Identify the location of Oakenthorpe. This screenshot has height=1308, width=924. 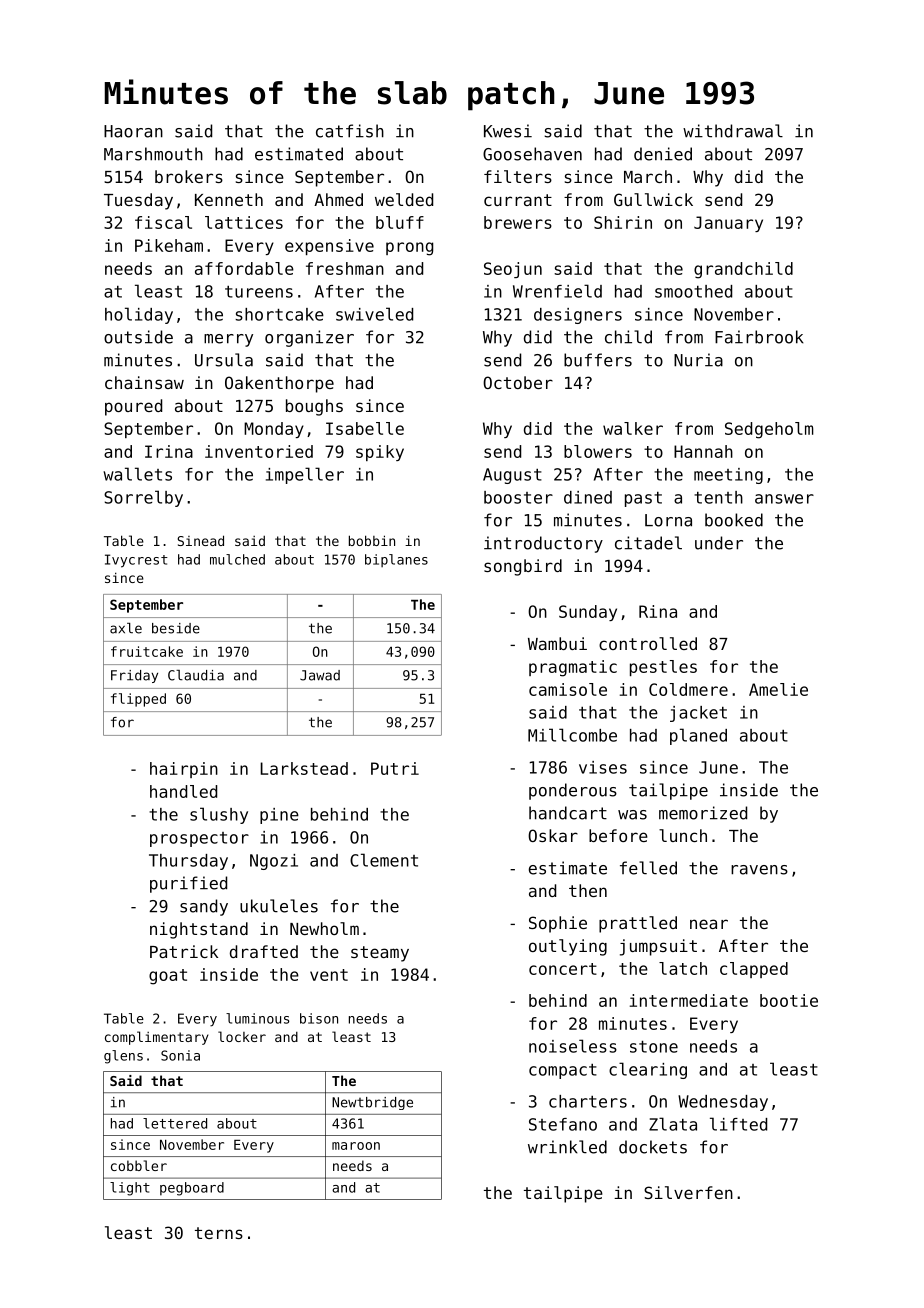
(279, 384).
